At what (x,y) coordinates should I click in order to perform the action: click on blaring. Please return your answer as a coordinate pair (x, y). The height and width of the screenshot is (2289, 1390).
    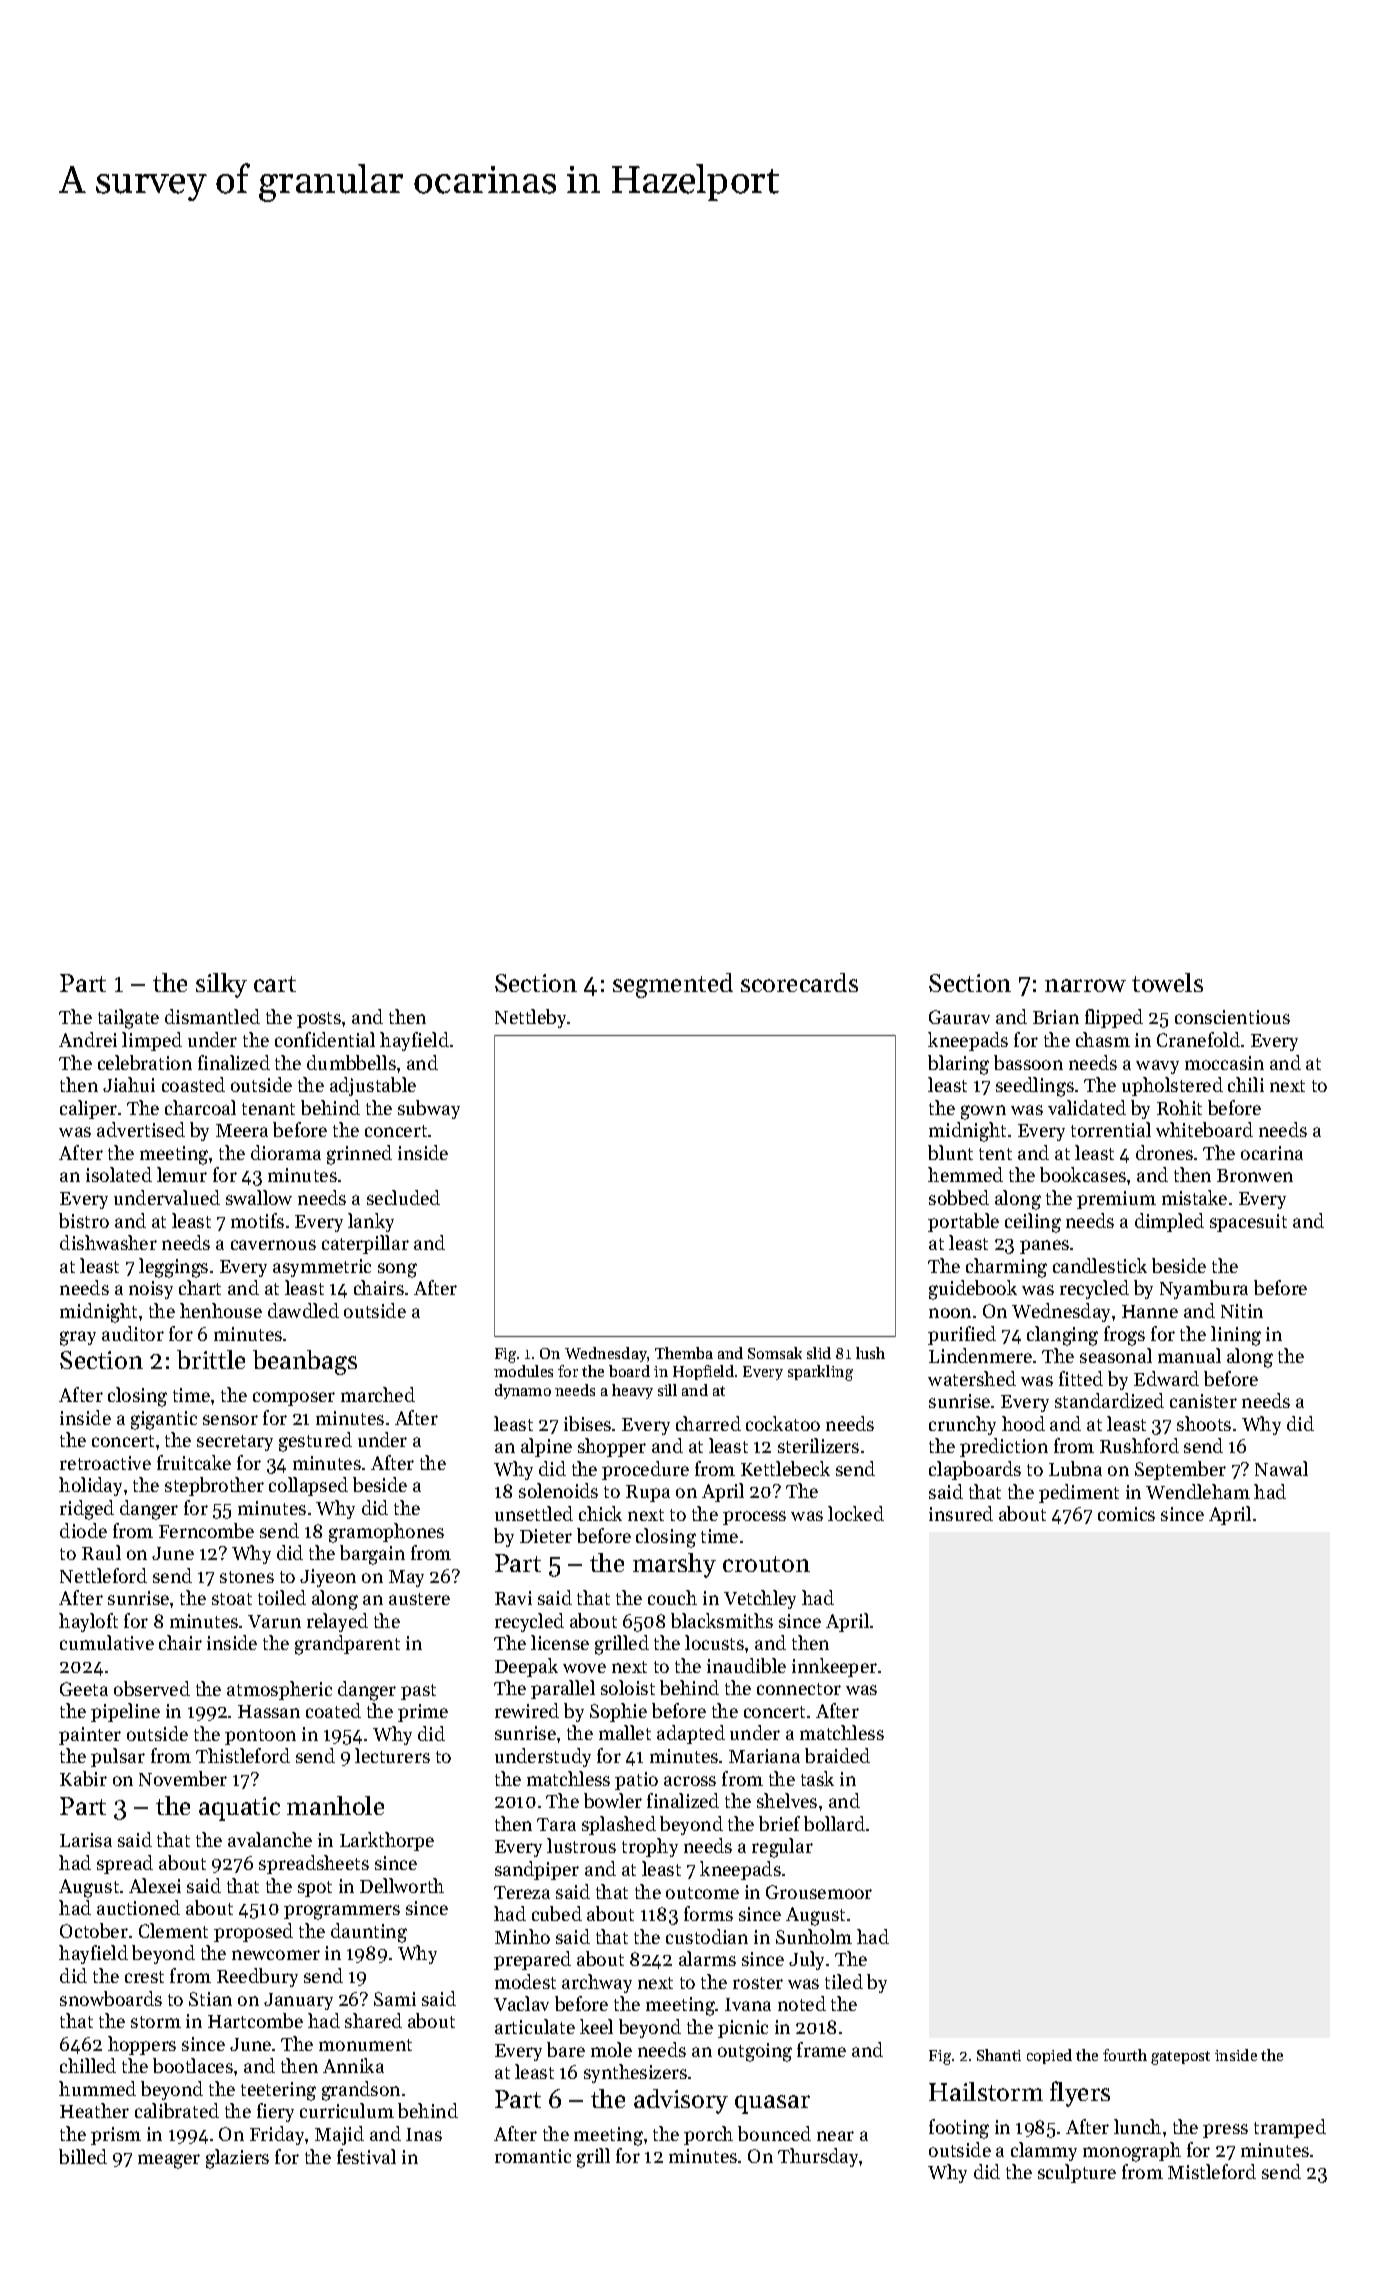
    Looking at the image, I should click on (958, 1065).
